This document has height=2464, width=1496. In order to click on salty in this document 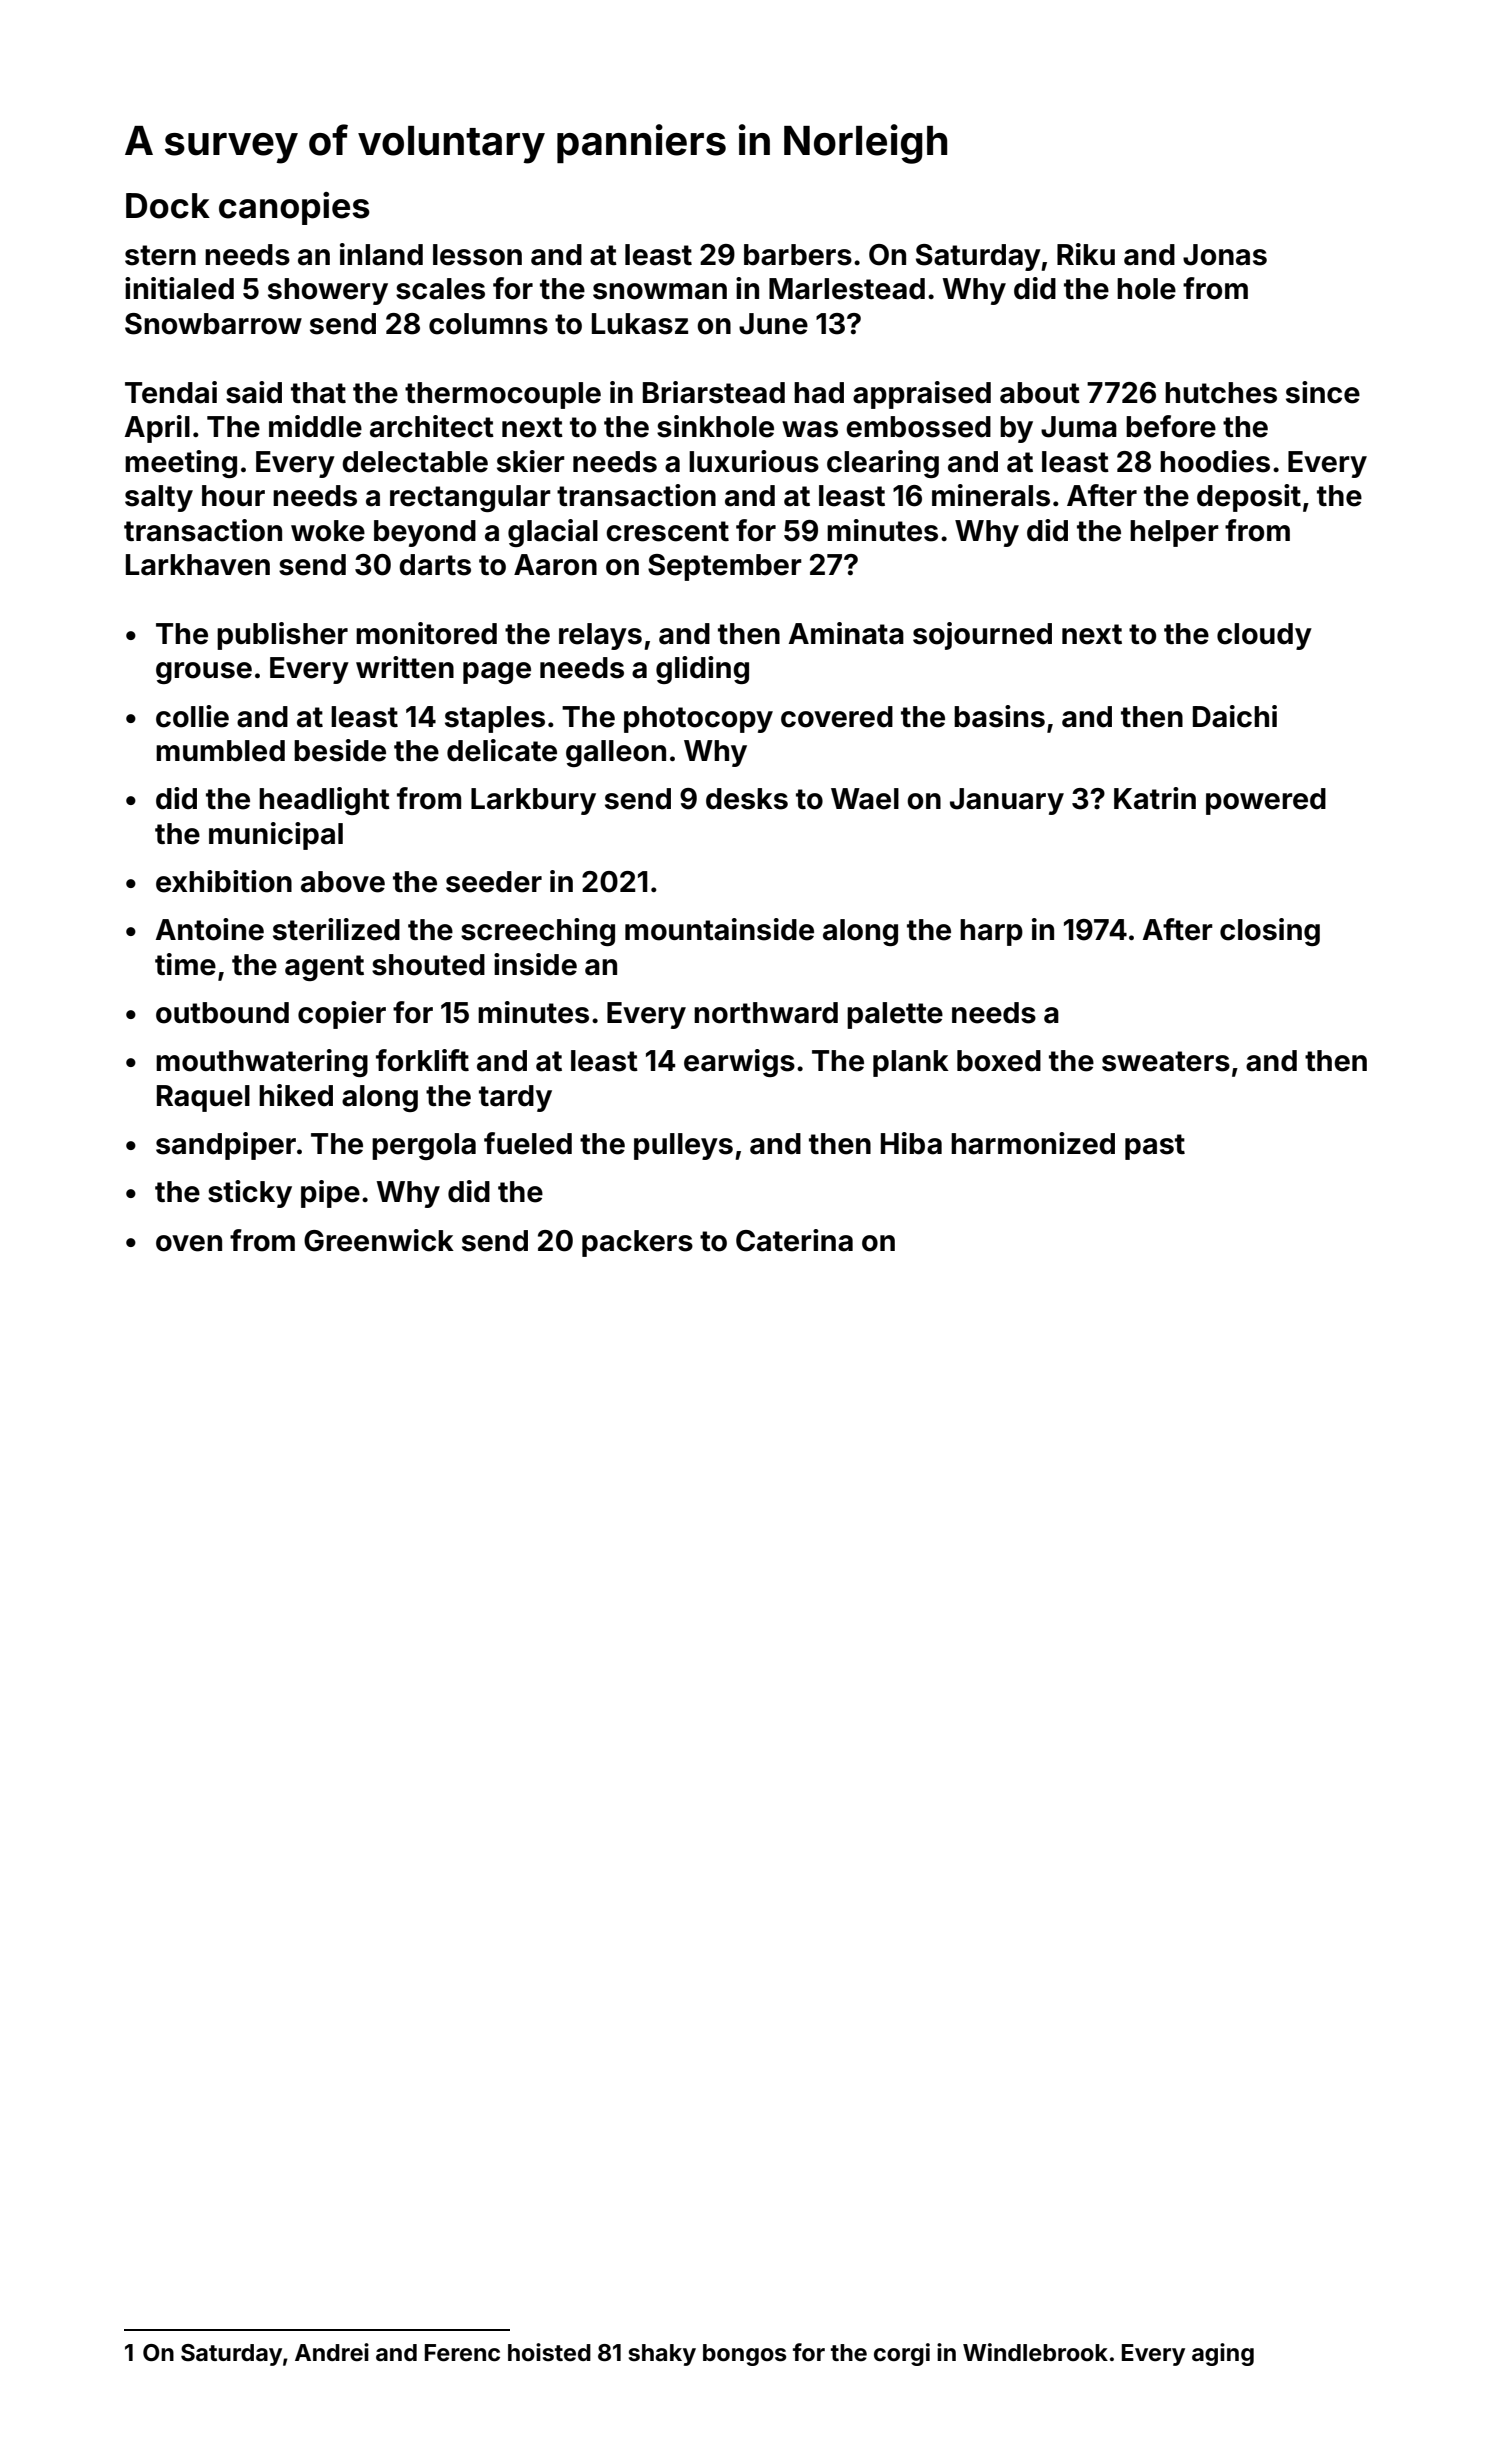, I will do `click(159, 498)`.
